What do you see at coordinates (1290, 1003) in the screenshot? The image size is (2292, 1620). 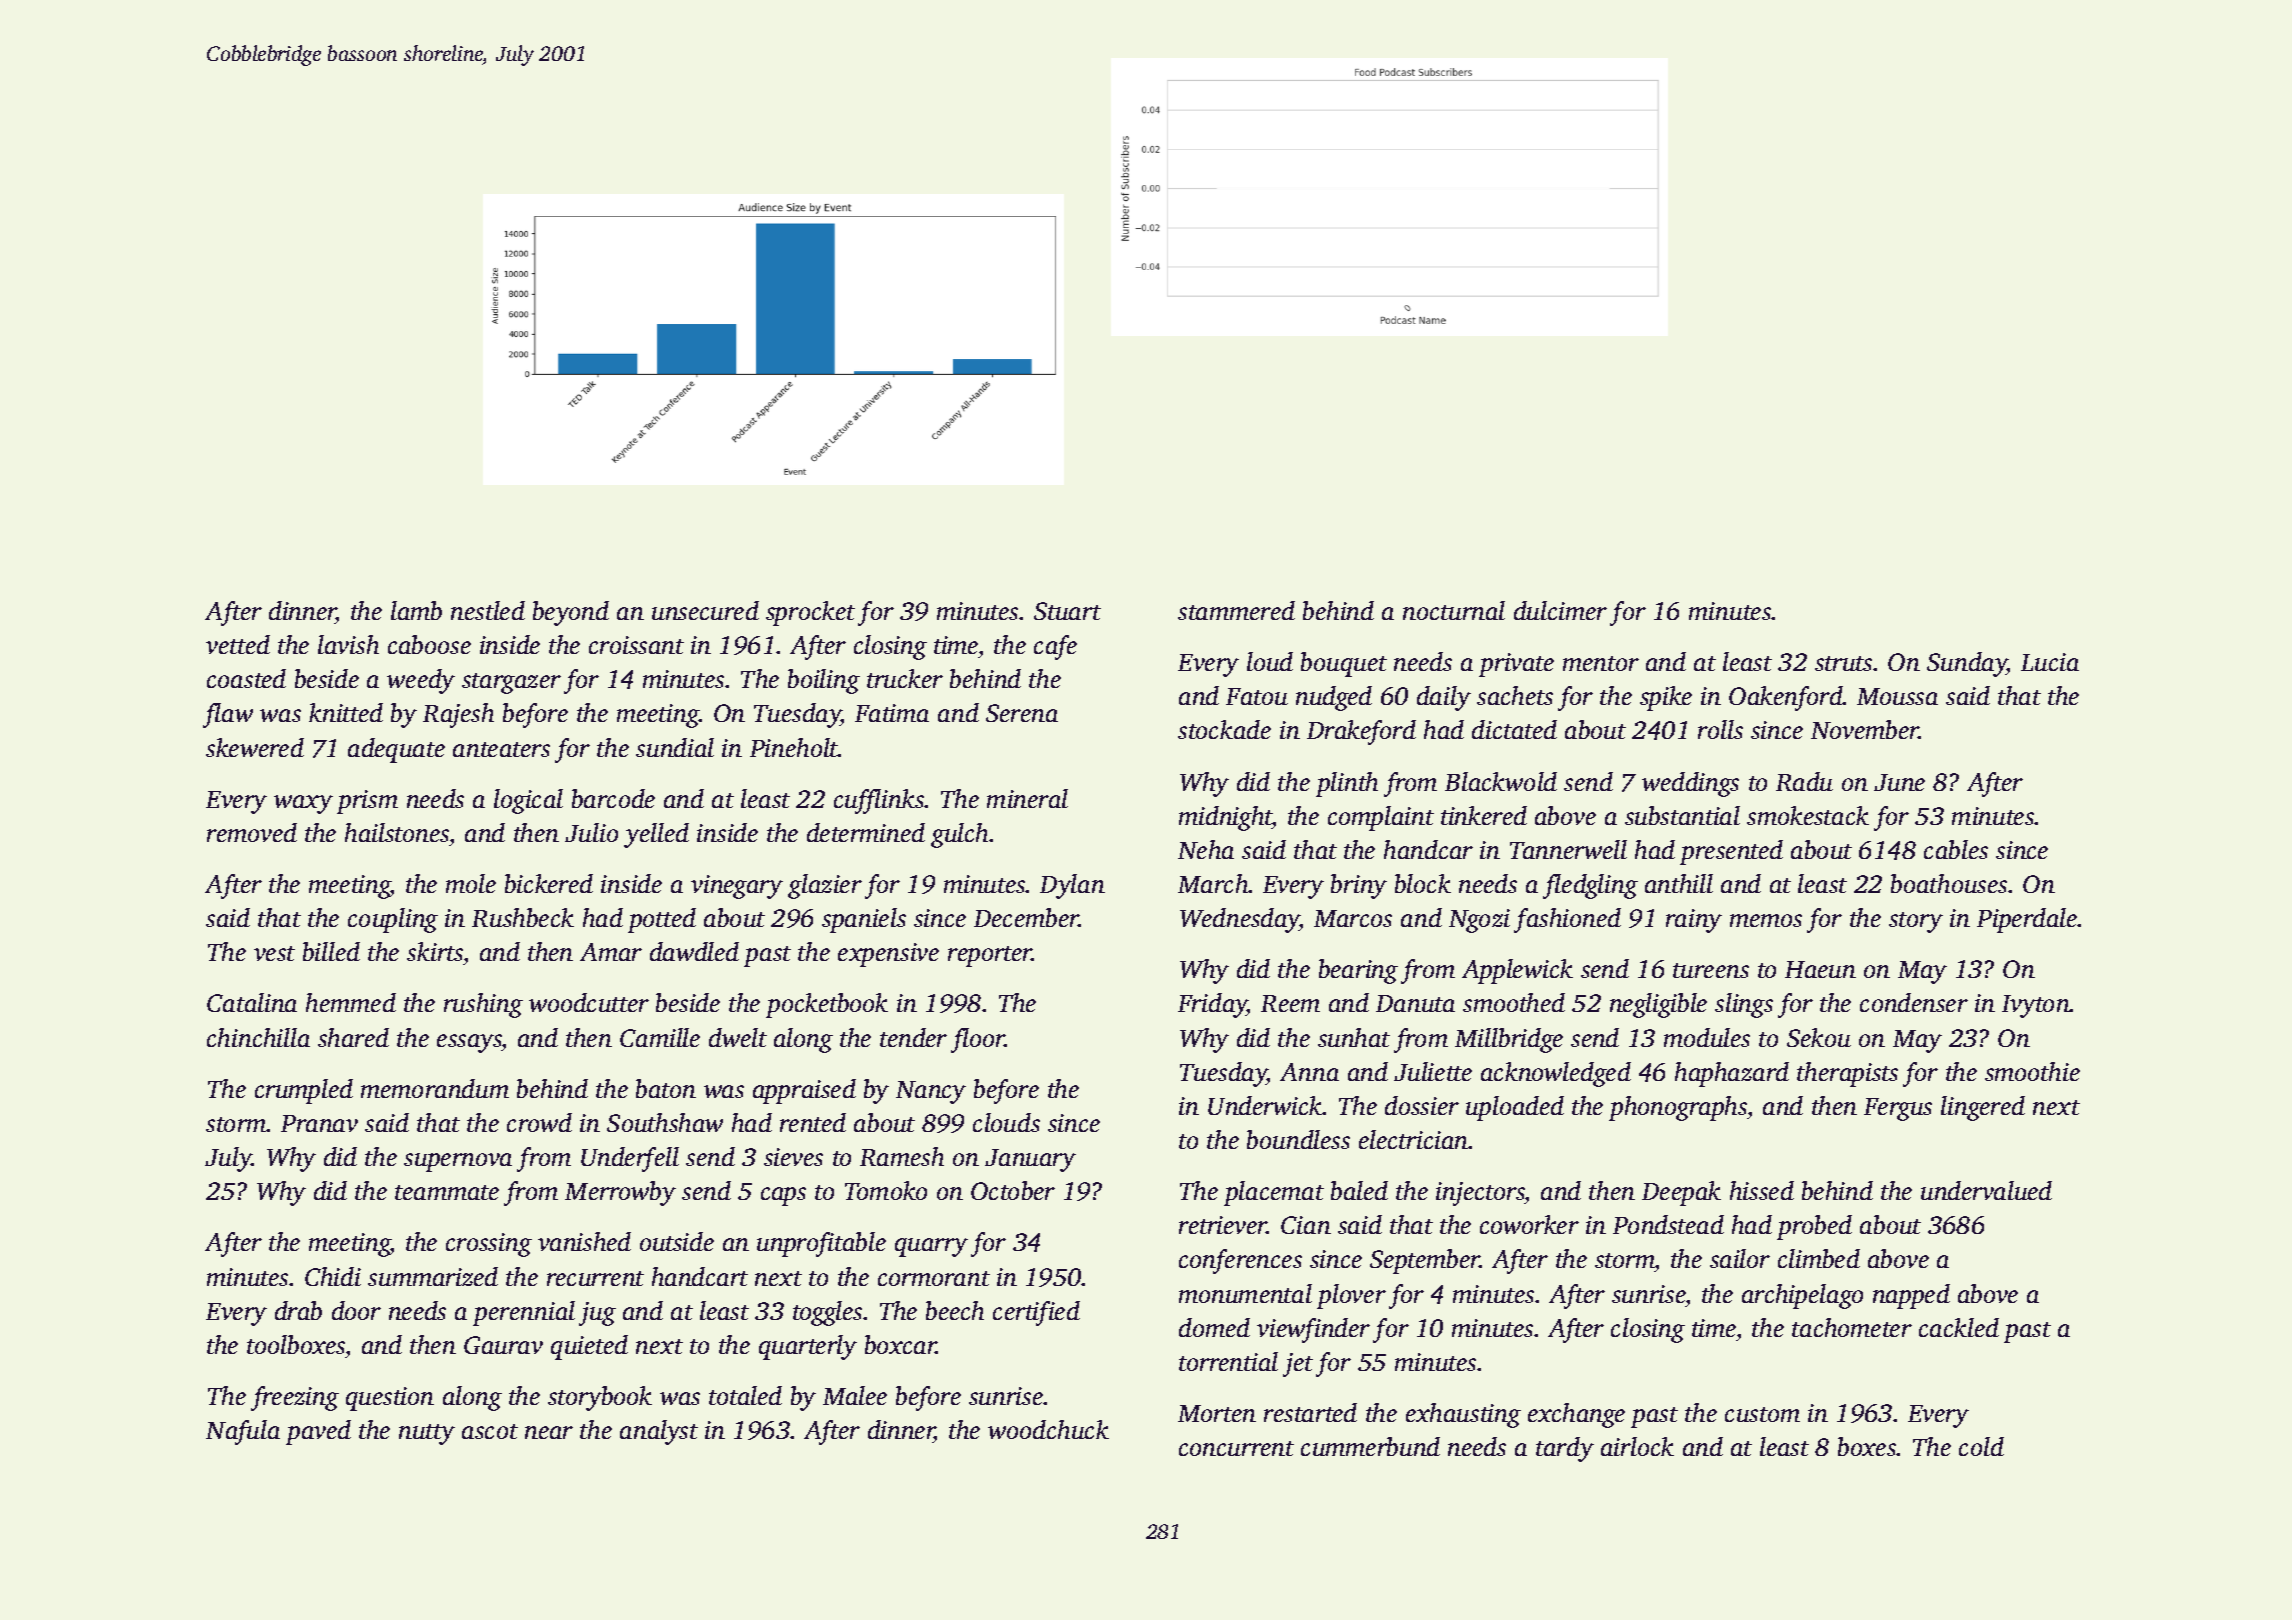 I see `Reem` at bounding box center [1290, 1003].
